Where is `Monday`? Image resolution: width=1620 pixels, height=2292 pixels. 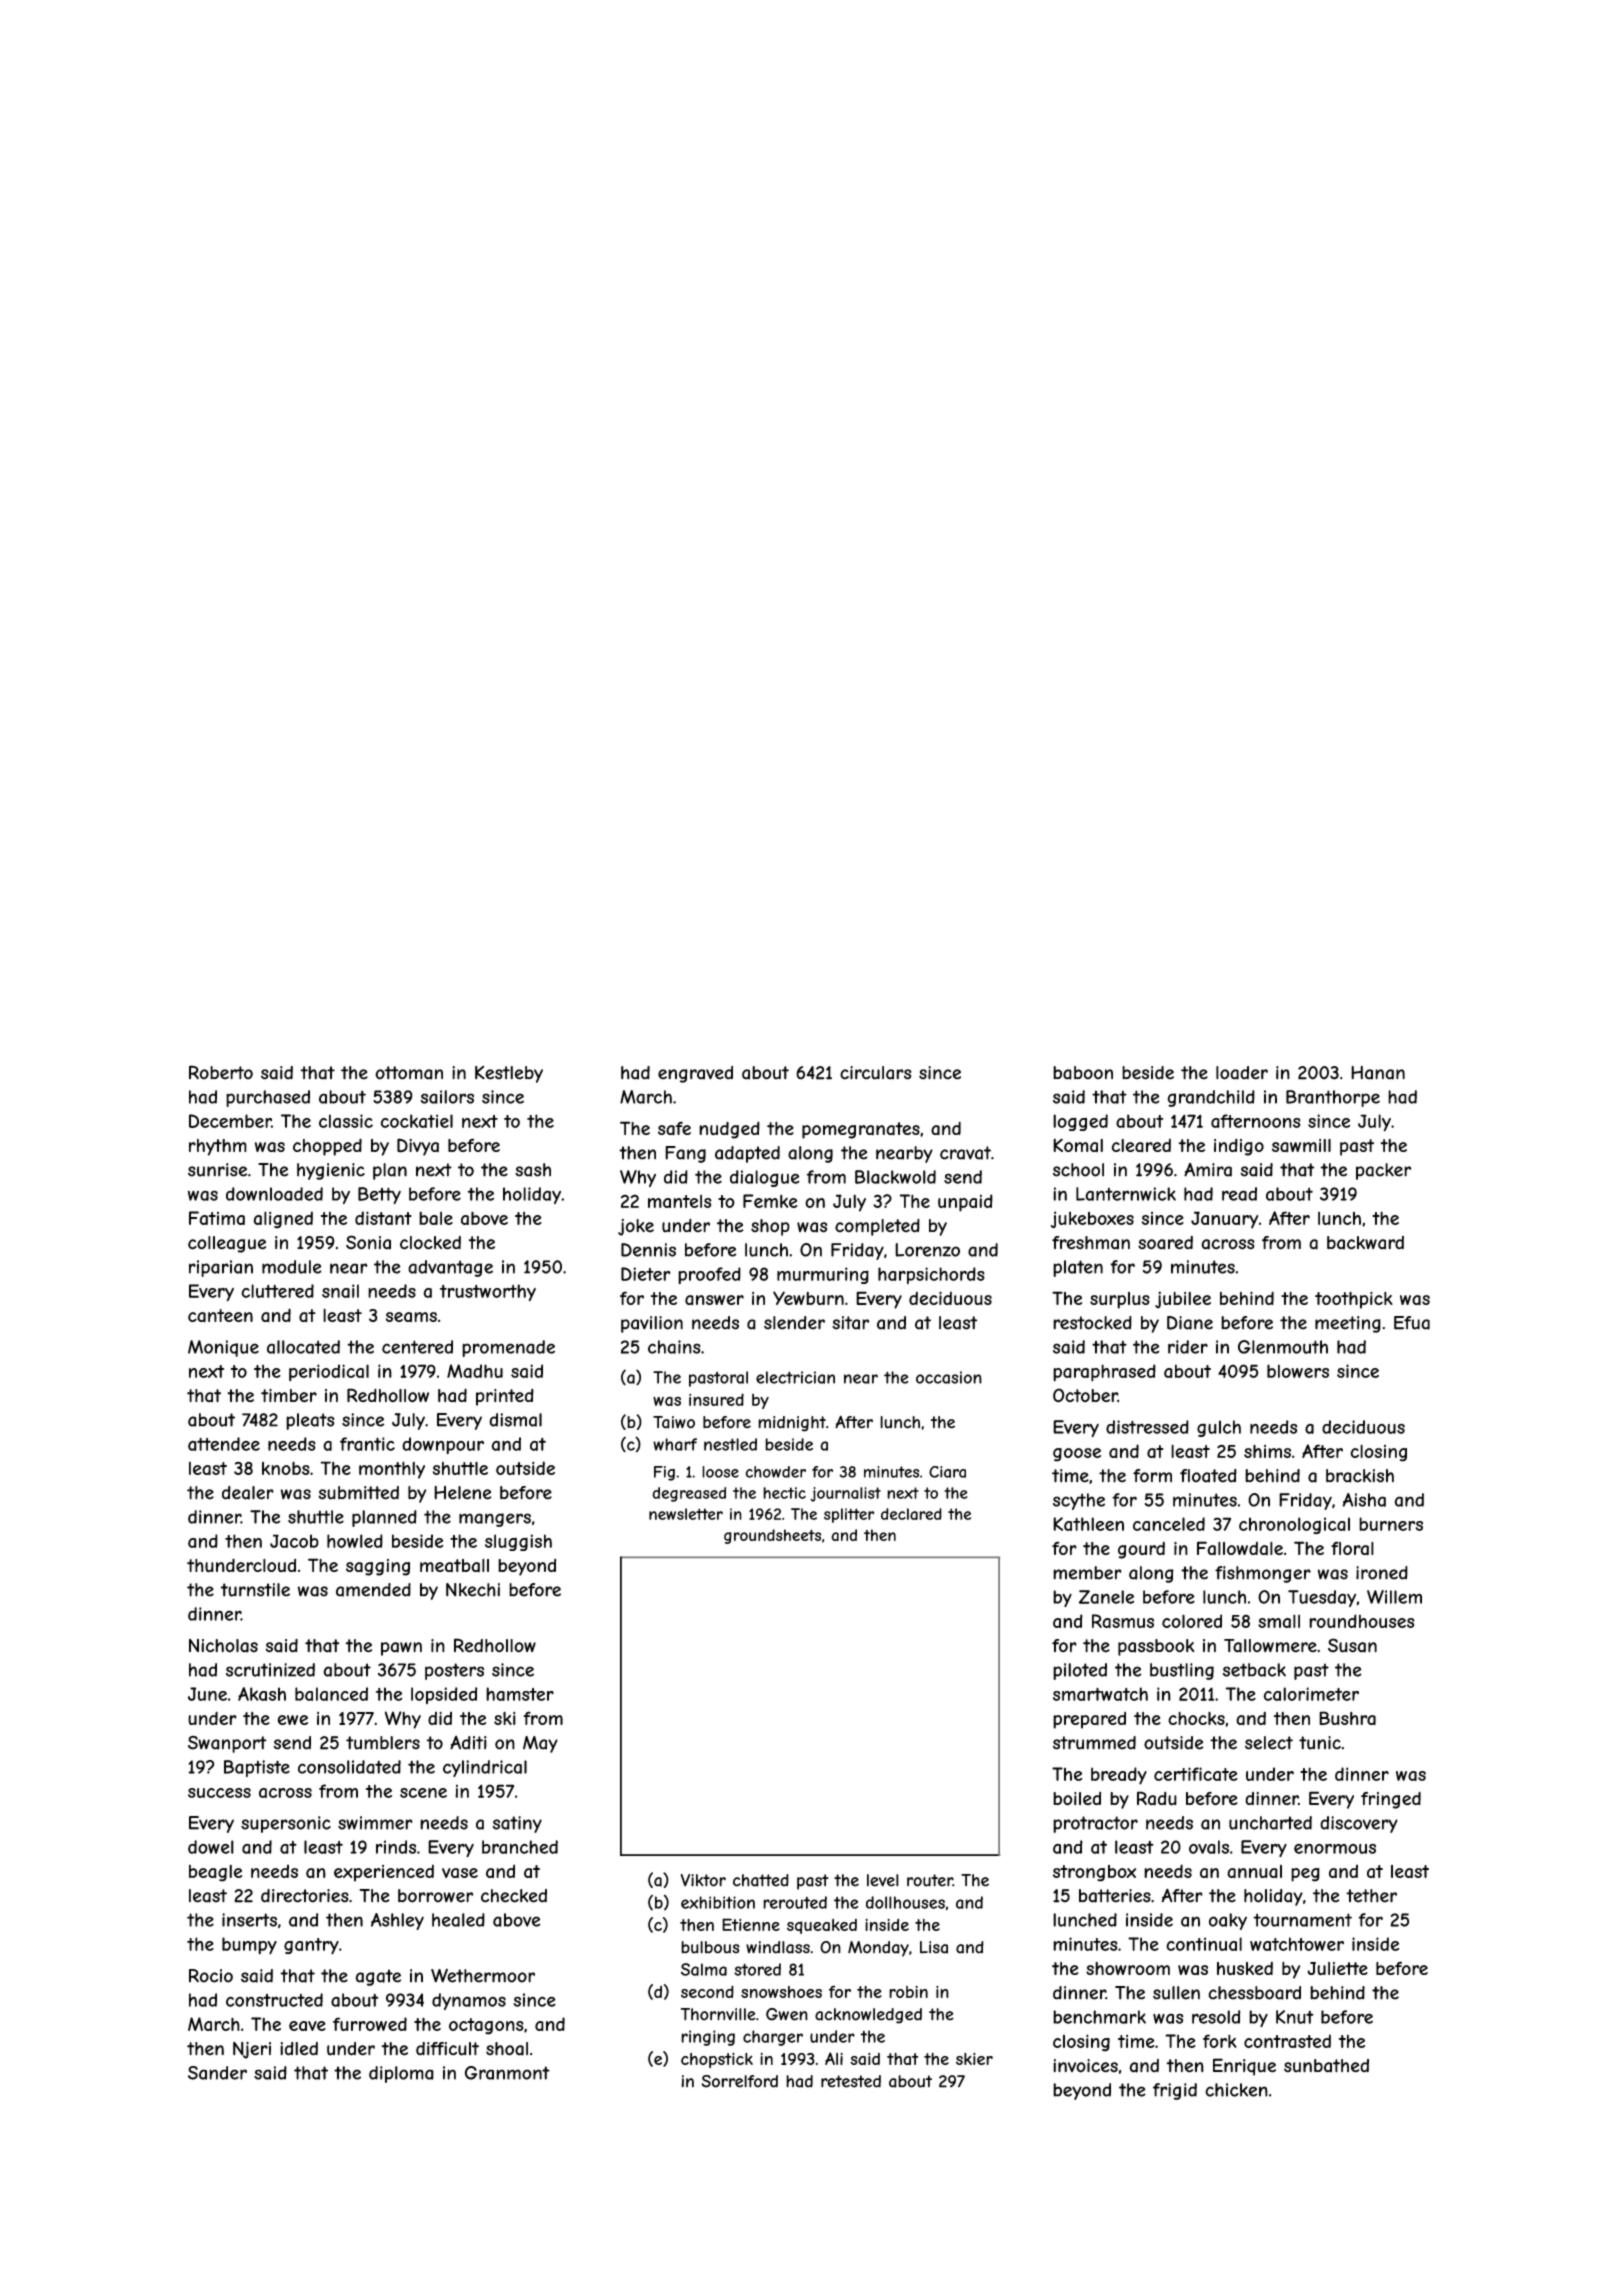 Monday is located at coordinates (878, 1949).
